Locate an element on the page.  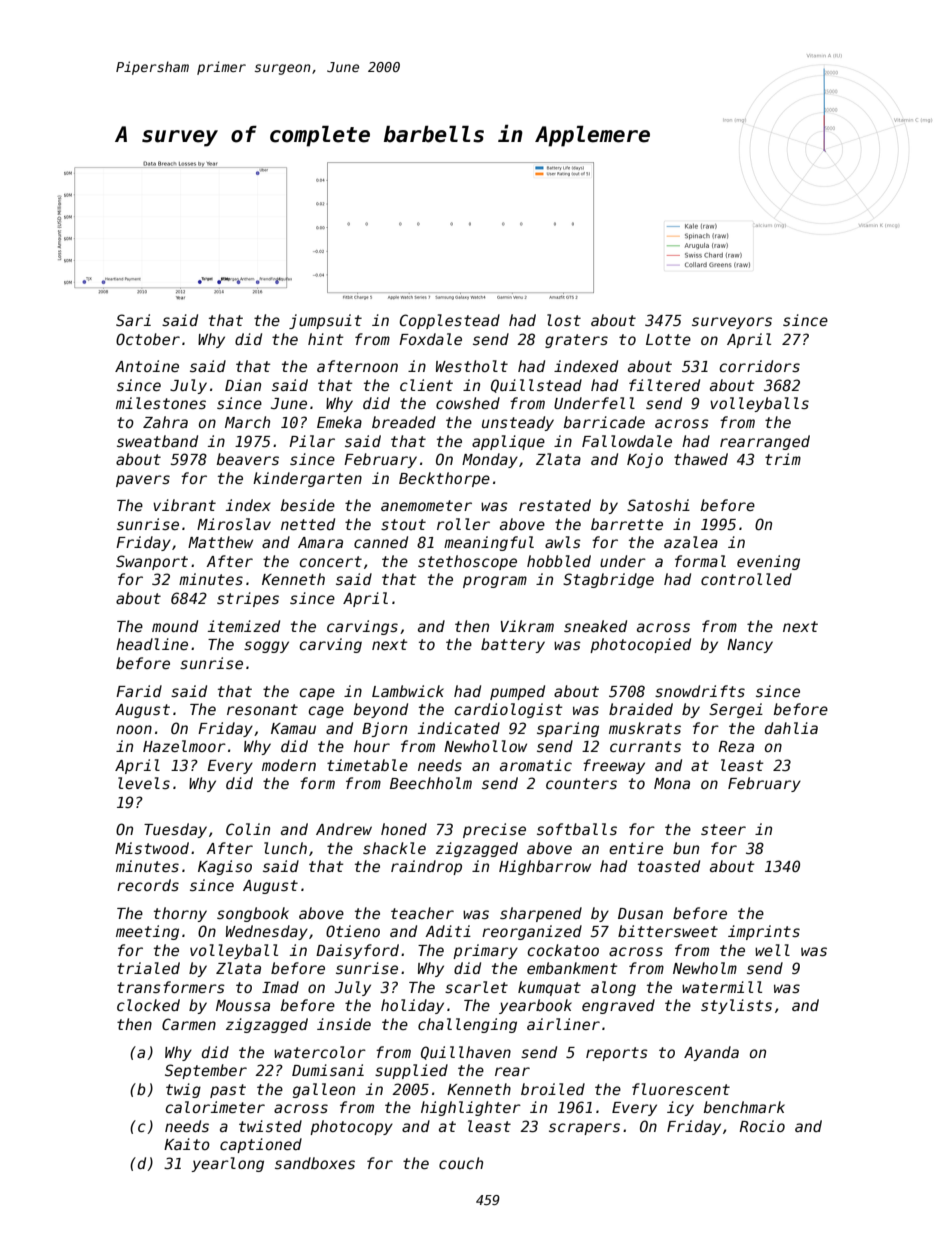
Newholm is located at coordinates (705, 968).
